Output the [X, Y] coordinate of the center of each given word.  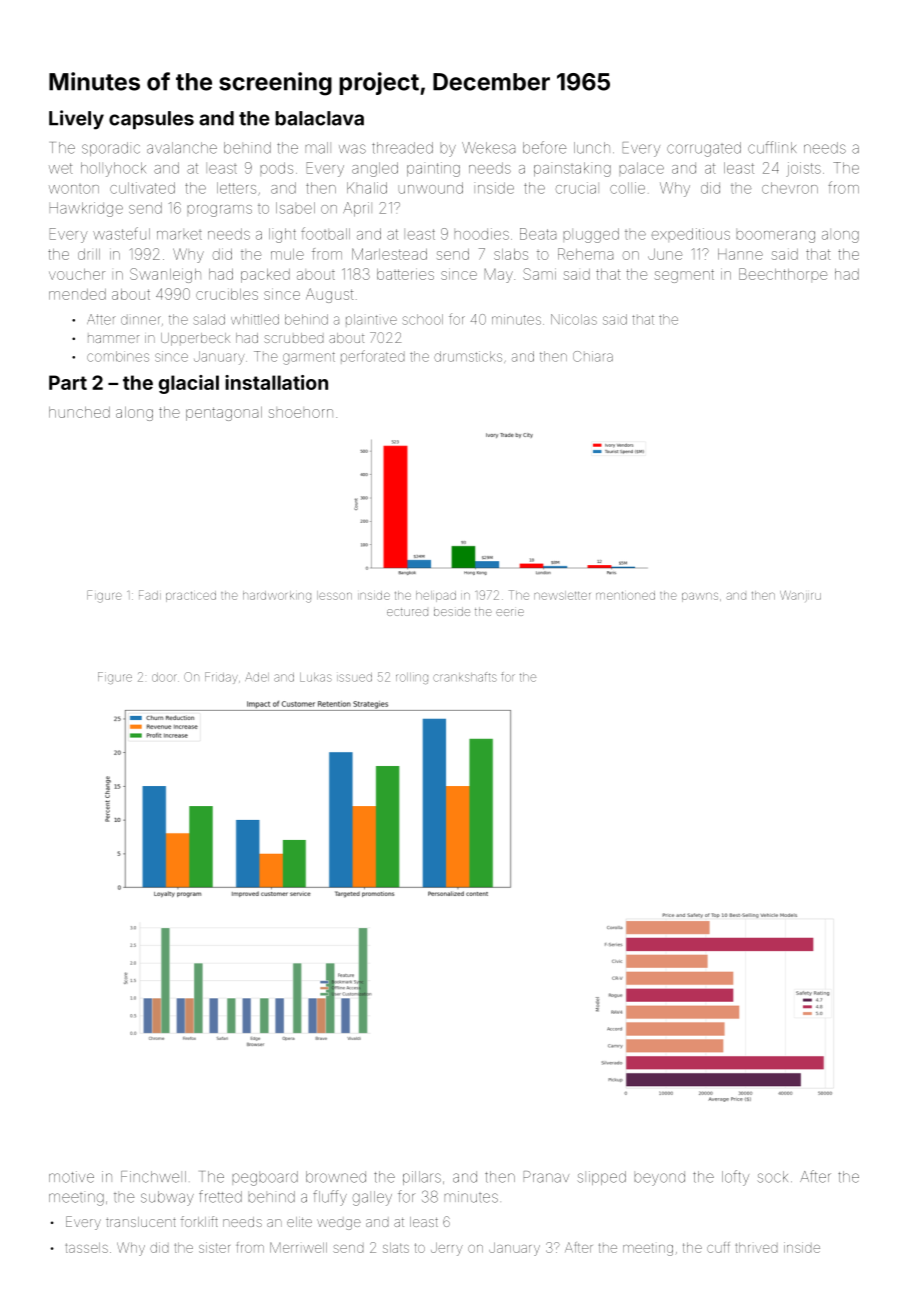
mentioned [625, 595]
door [164, 677]
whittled [255, 319]
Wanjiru [800, 595]
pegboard [265, 1178]
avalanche [182, 148]
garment [309, 358]
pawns [700, 597]
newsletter [562, 595]
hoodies [482, 234]
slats [396, 1248]
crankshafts [465, 677]
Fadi [150, 595]
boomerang [776, 237]
